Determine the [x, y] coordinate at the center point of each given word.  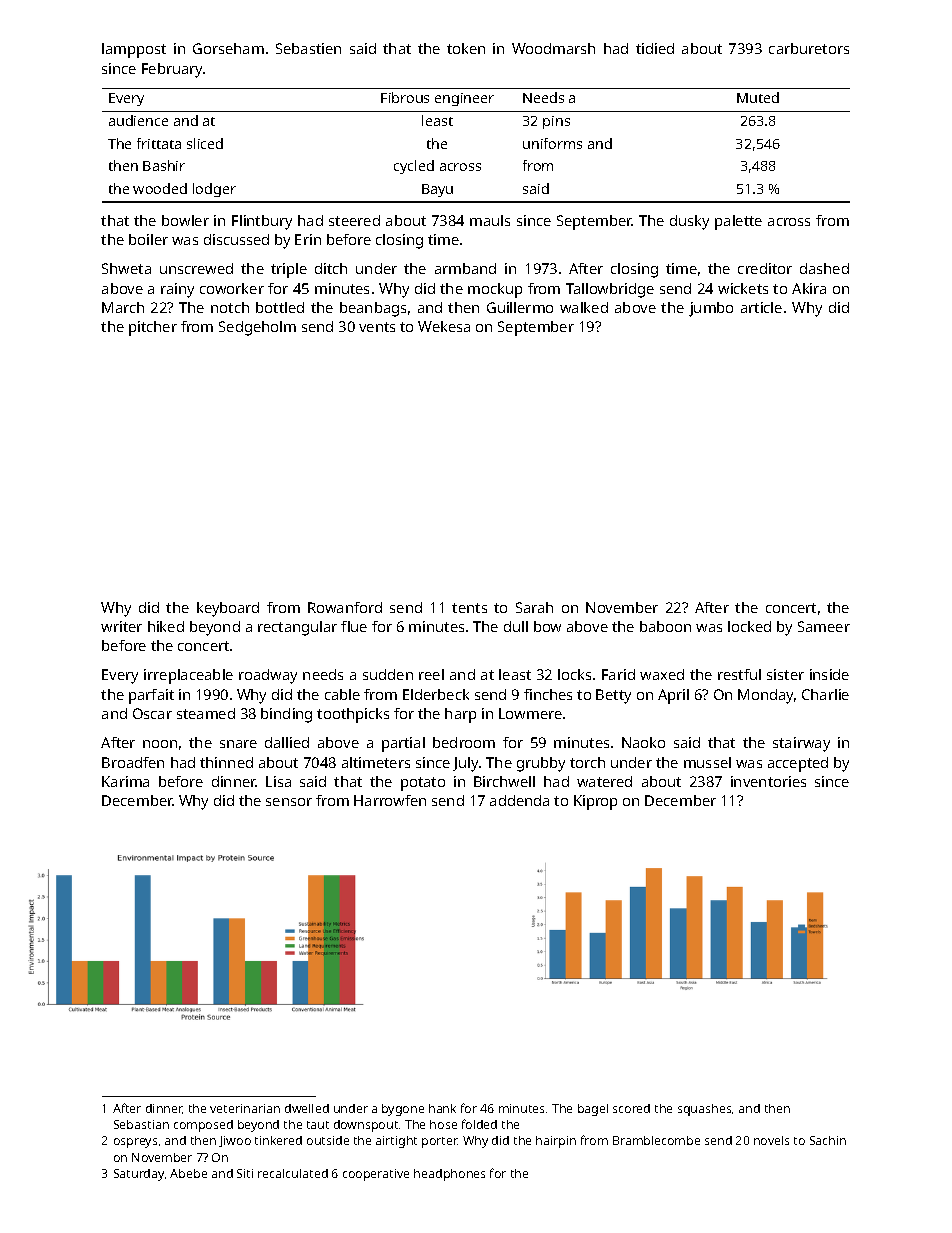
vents [377, 327]
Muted [758, 97]
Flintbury [262, 222]
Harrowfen [390, 800]
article [761, 307]
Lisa [278, 781]
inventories [768, 781]
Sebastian [141, 1124]
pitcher [153, 328]
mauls [490, 220]
